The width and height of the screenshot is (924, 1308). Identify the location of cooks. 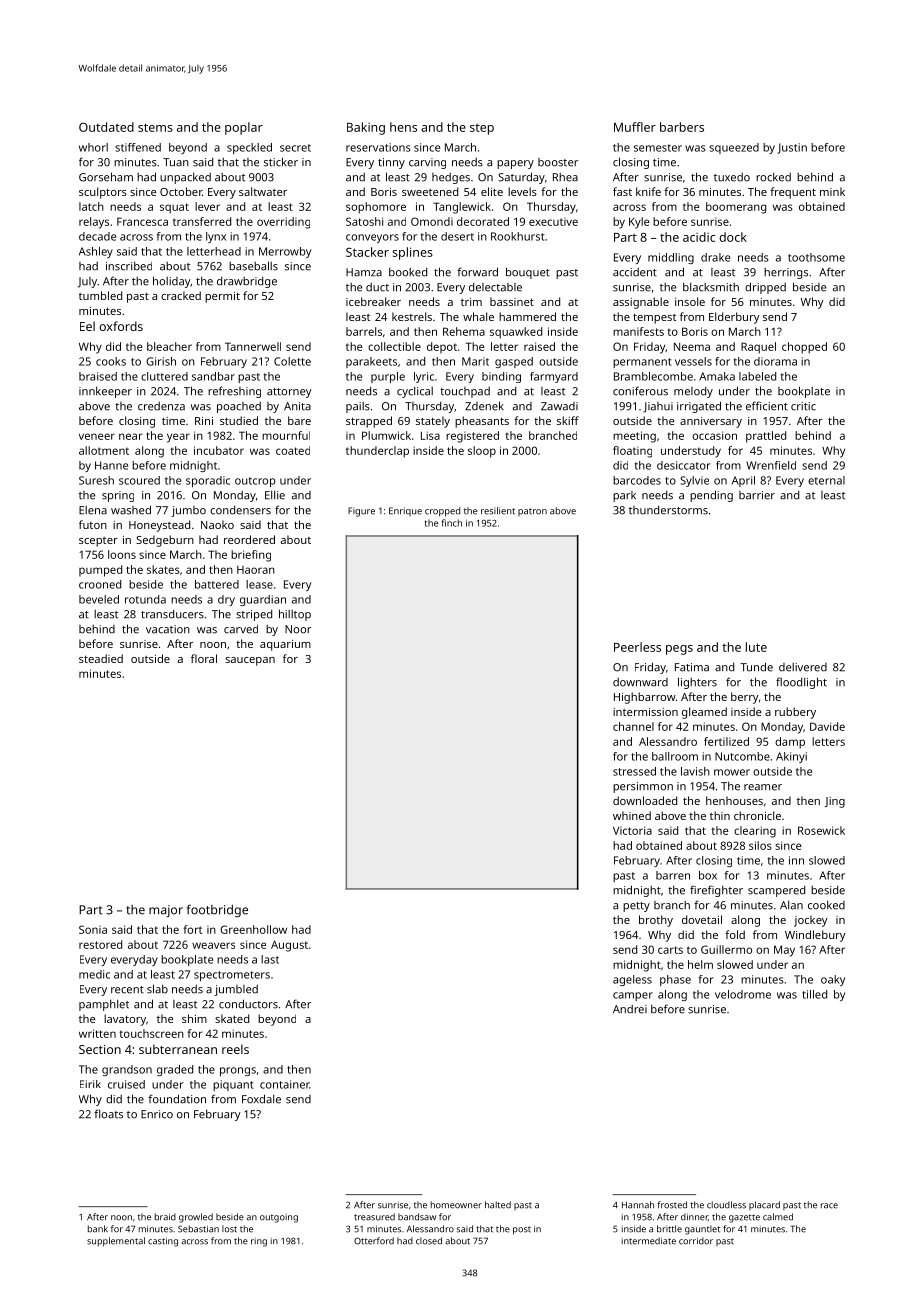
(111, 361).
